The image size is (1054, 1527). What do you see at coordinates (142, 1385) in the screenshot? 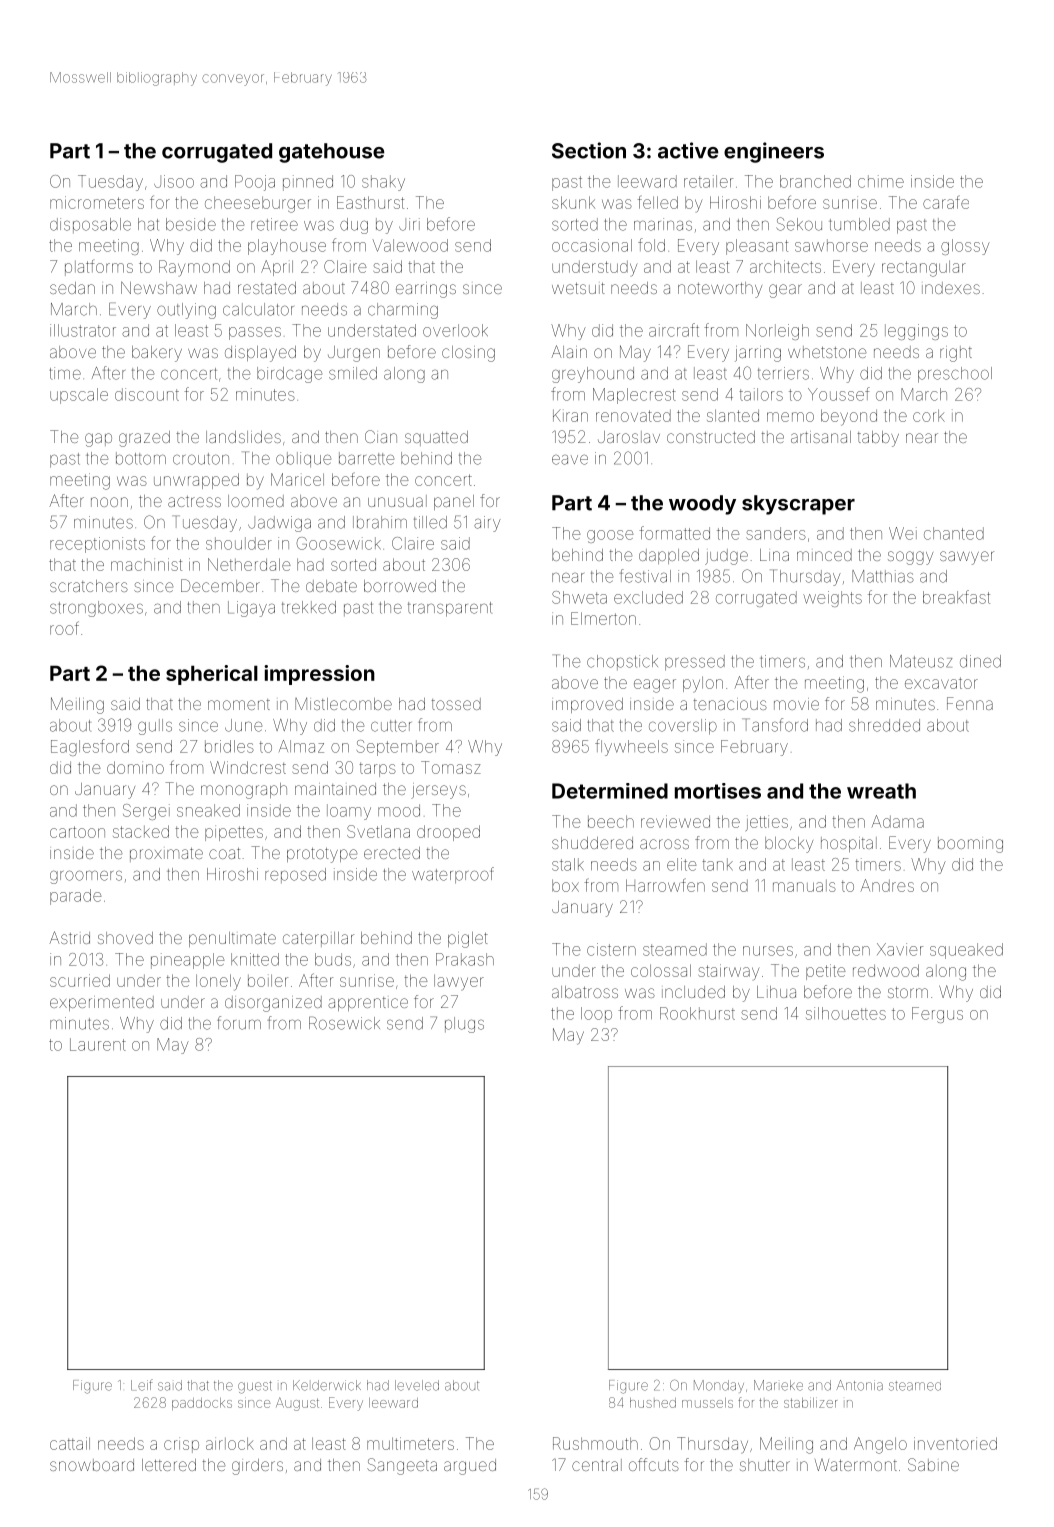
I see `Leif` at bounding box center [142, 1385].
